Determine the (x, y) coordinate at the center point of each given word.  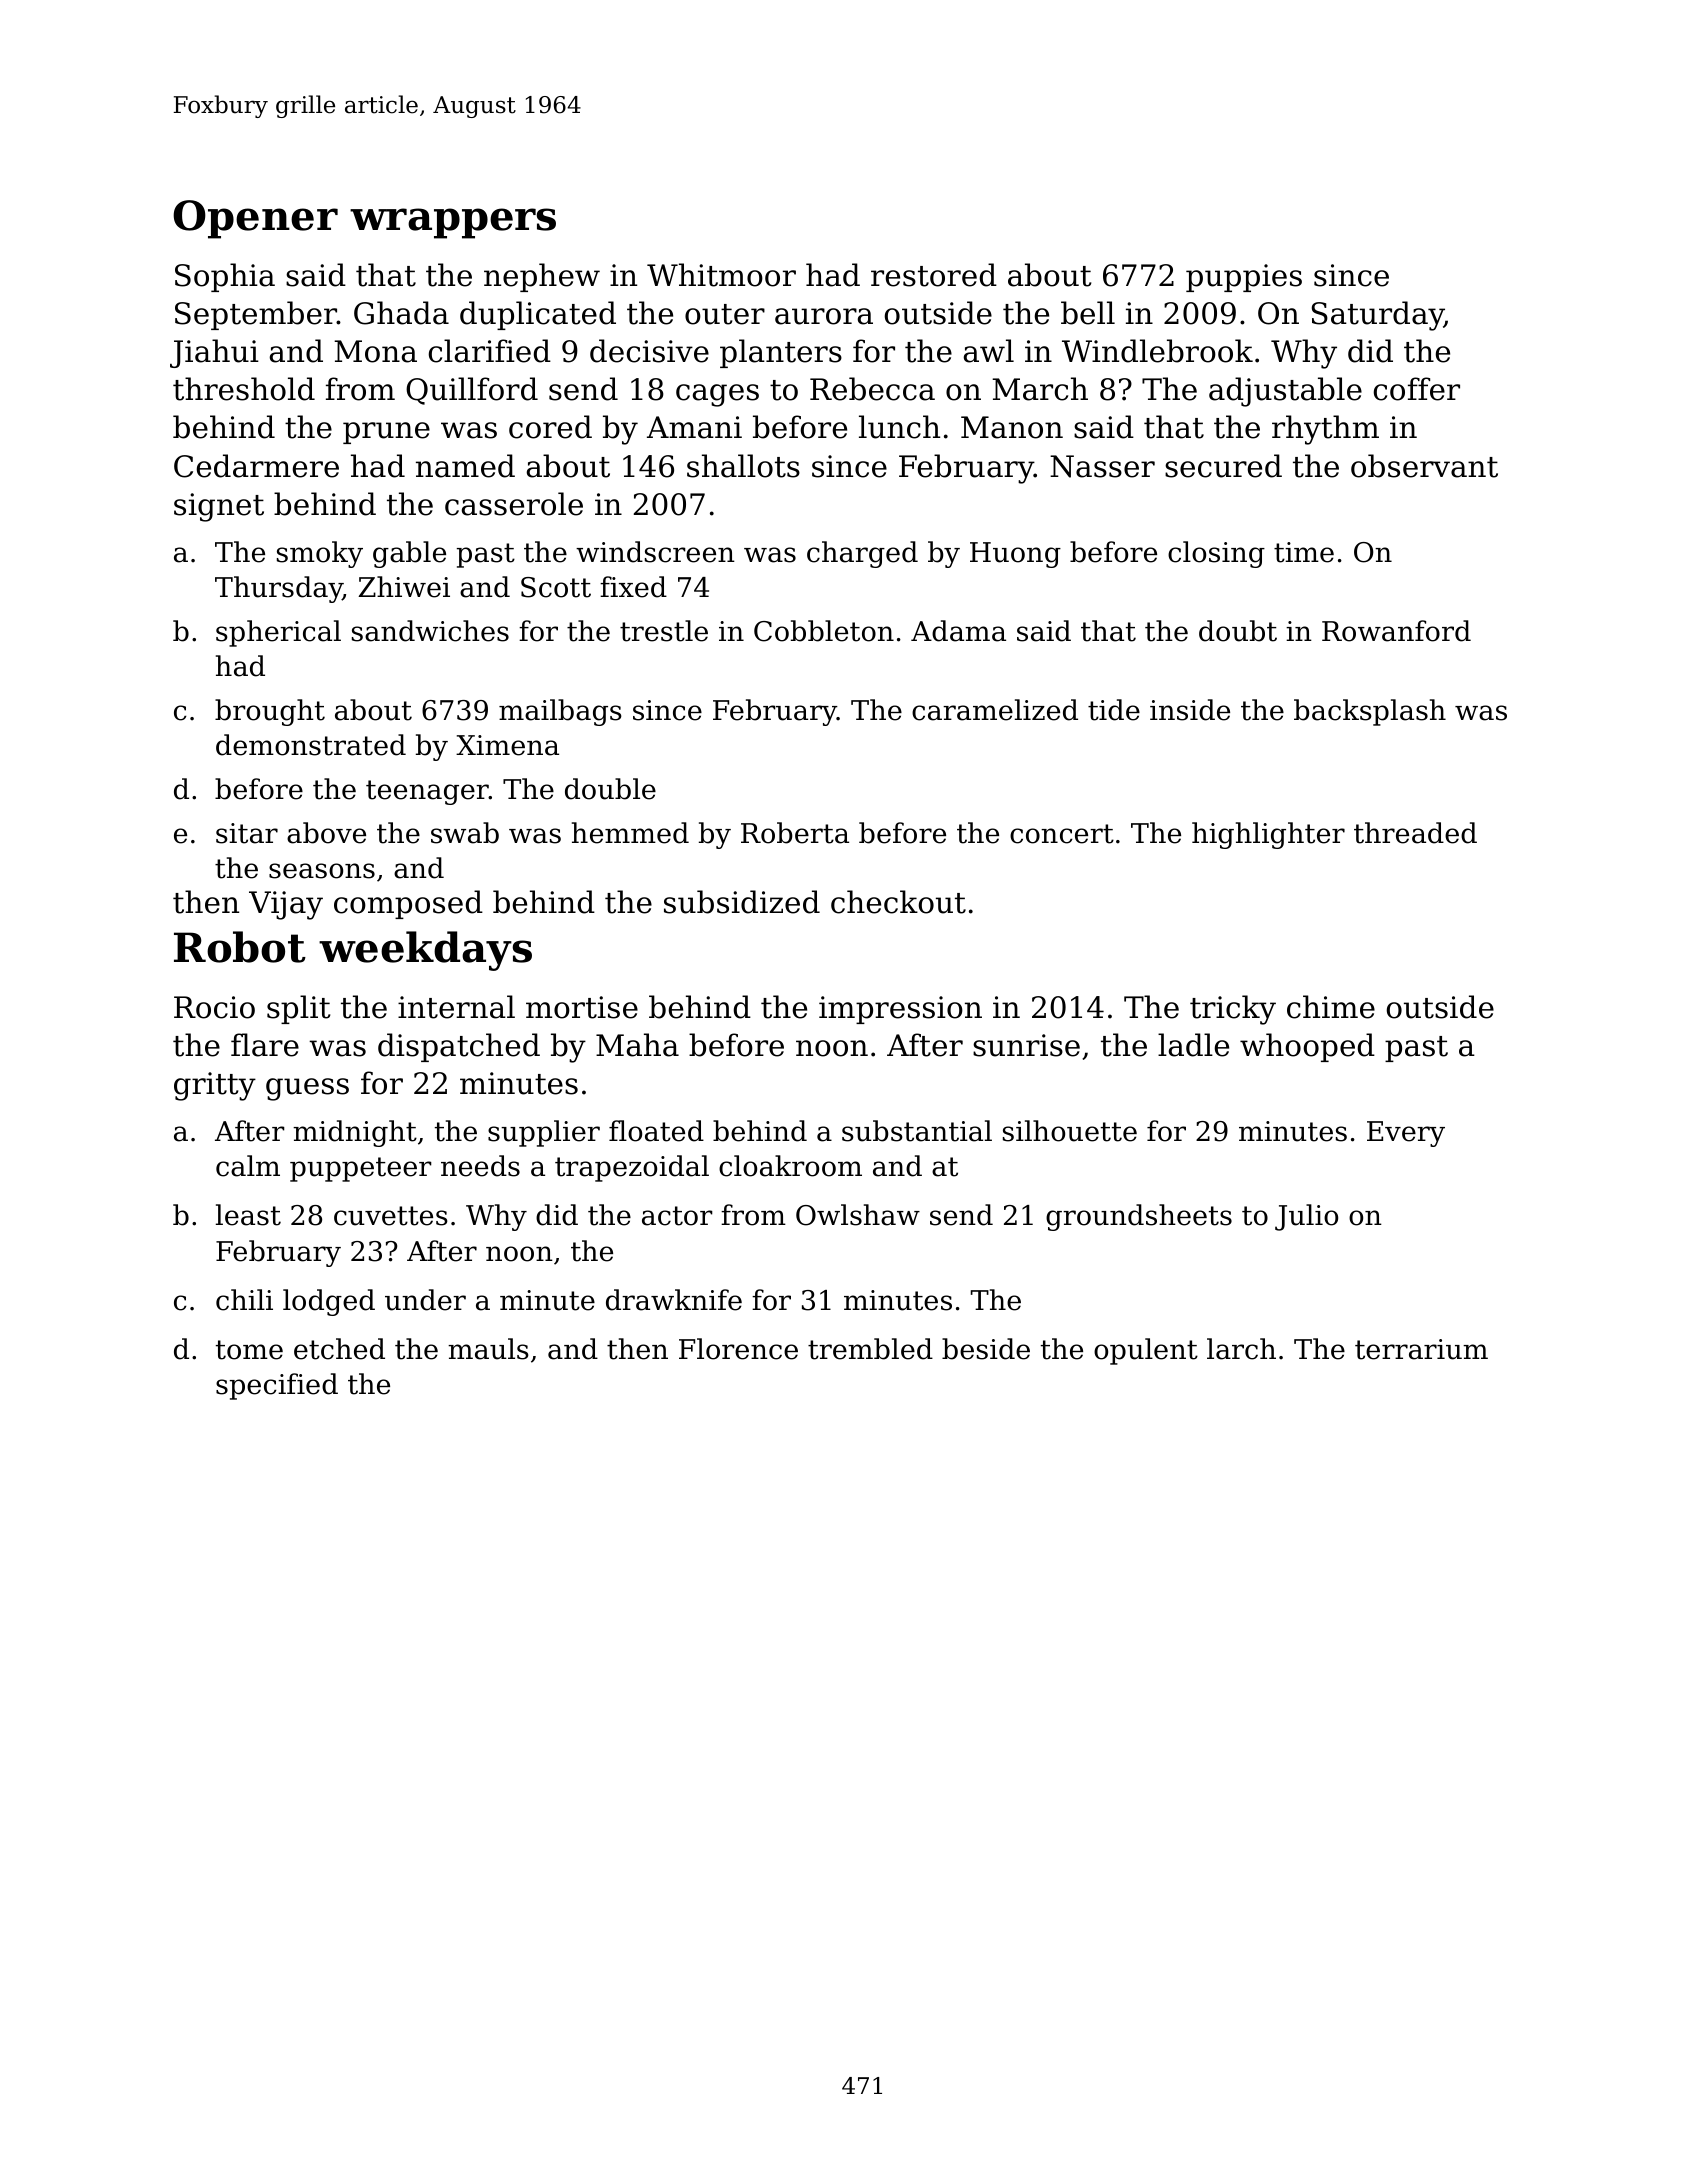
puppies (1244, 278)
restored (934, 275)
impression (900, 1010)
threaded (1415, 833)
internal (456, 1007)
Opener (255, 219)
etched (339, 1349)
